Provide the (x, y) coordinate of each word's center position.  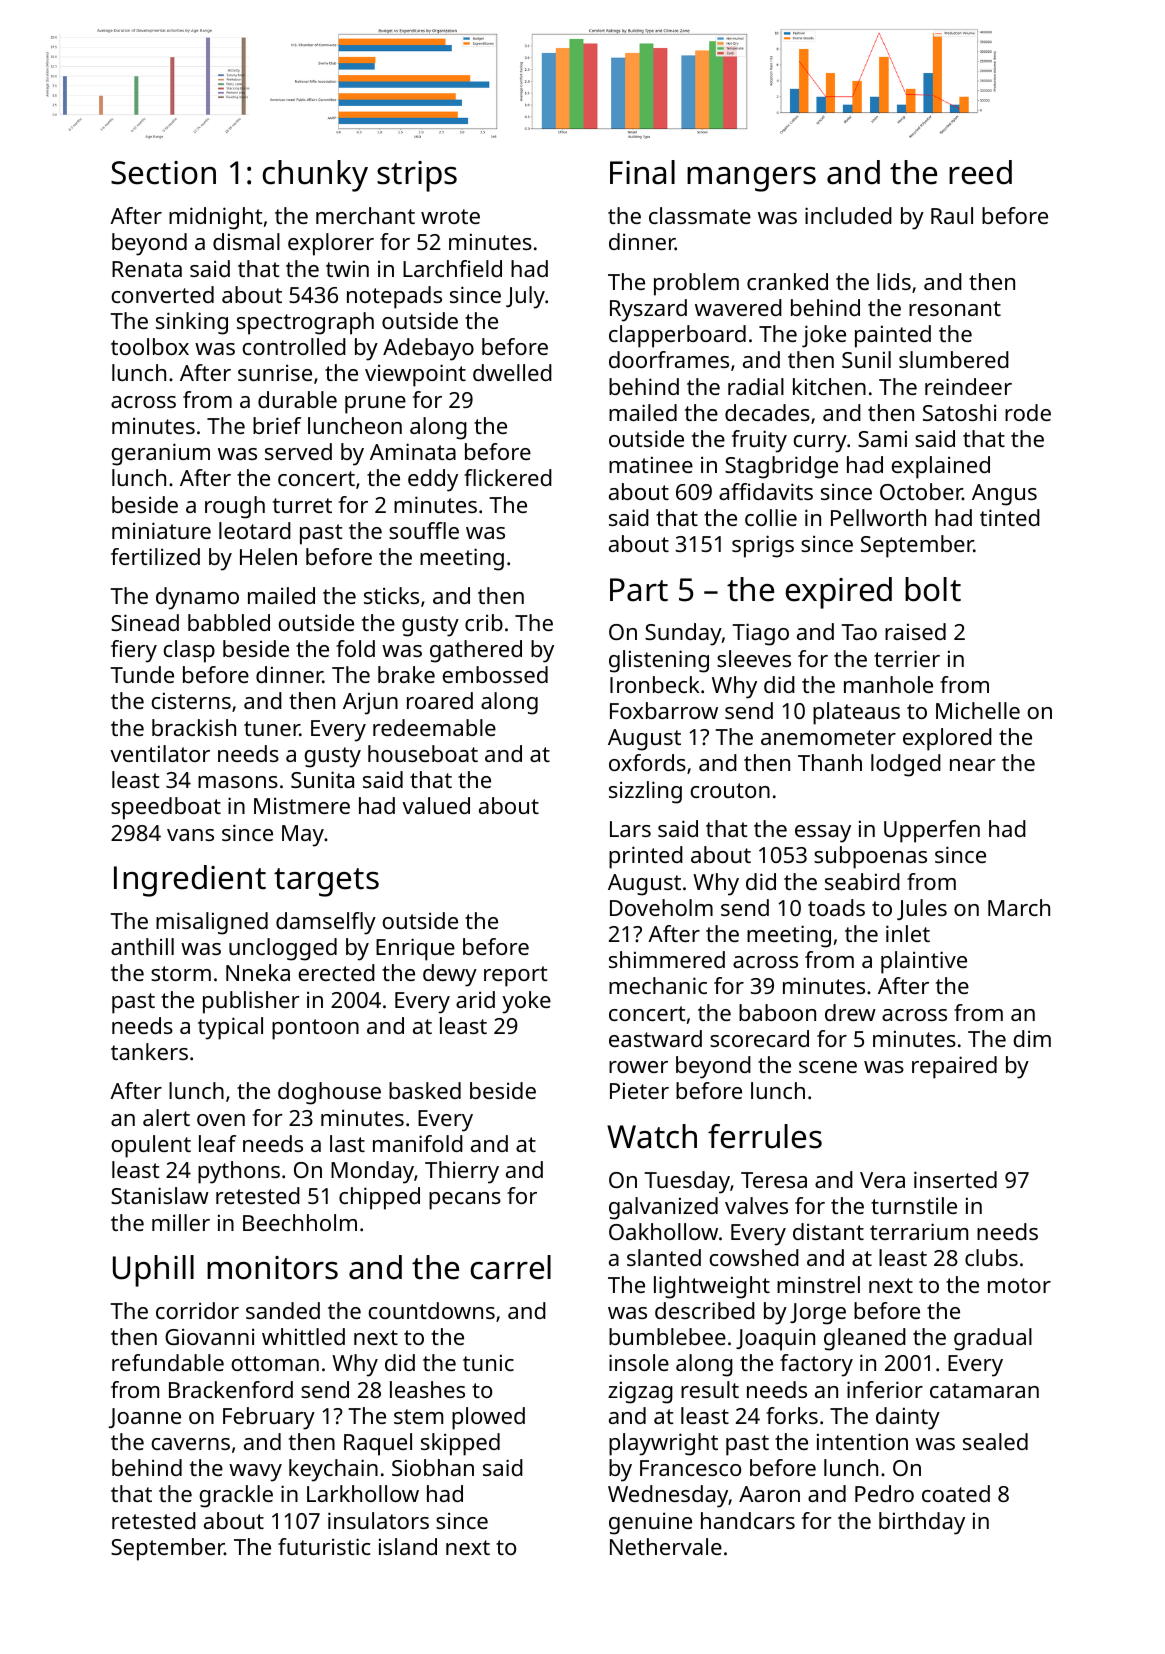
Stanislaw (160, 1195)
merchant (365, 215)
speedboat (166, 808)
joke (824, 336)
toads (836, 907)
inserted (955, 1179)
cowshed (754, 1257)
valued (436, 805)
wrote (450, 216)
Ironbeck (655, 684)
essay (823, 834)
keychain (333, 1470)
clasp (189, 651)
